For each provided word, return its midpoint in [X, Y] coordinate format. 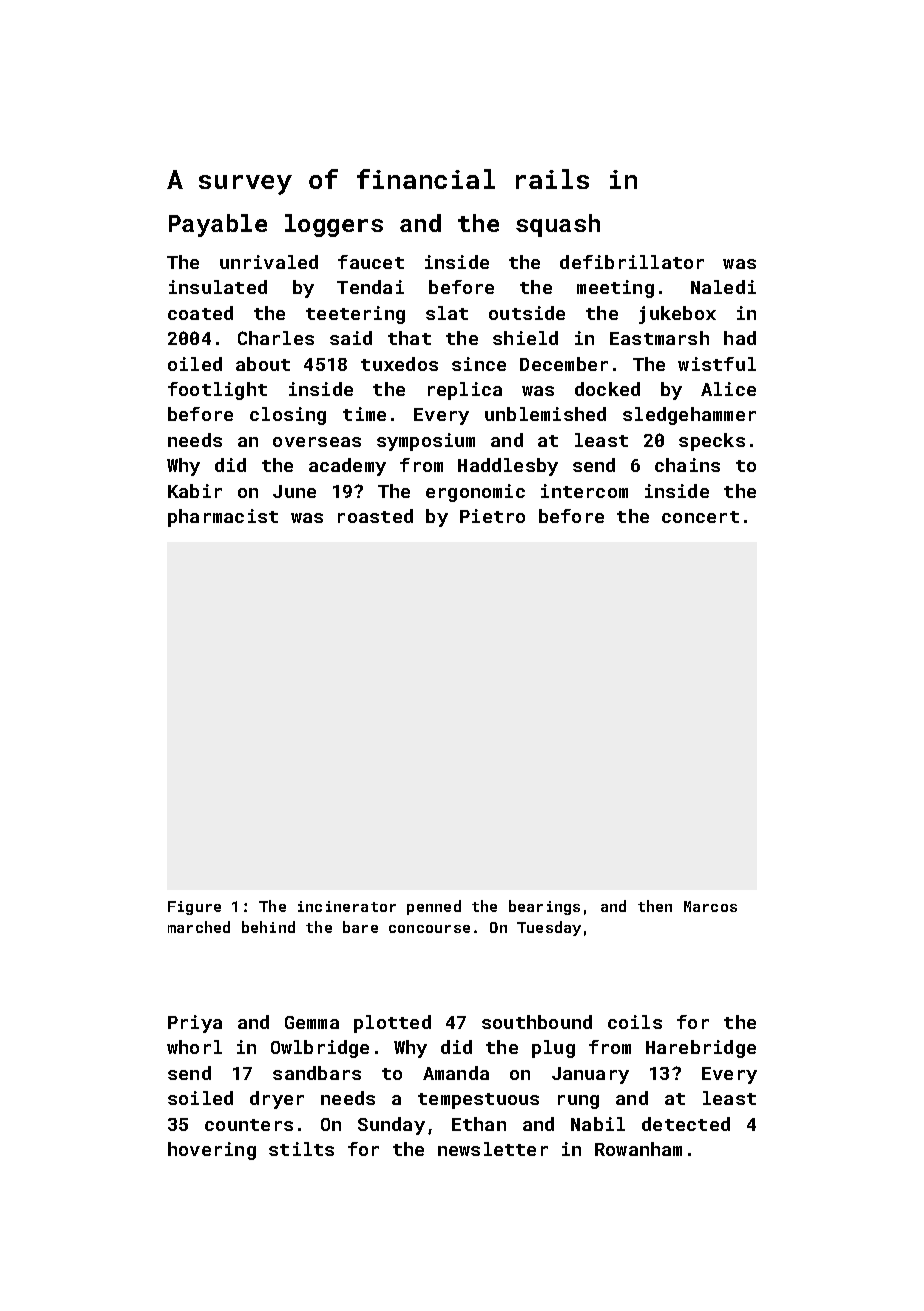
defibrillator [632, 262]
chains [687, 465]
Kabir [195, 491]
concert [700, 517]
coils [635, 1022]
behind [268, 927]
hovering [212, 1151]
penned [434, 907]
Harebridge [701, 1049]
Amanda [456, 1073]
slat [447, 313]
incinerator [347, 906]
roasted [375, 516]
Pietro [492, 516]
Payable [218, 225]
